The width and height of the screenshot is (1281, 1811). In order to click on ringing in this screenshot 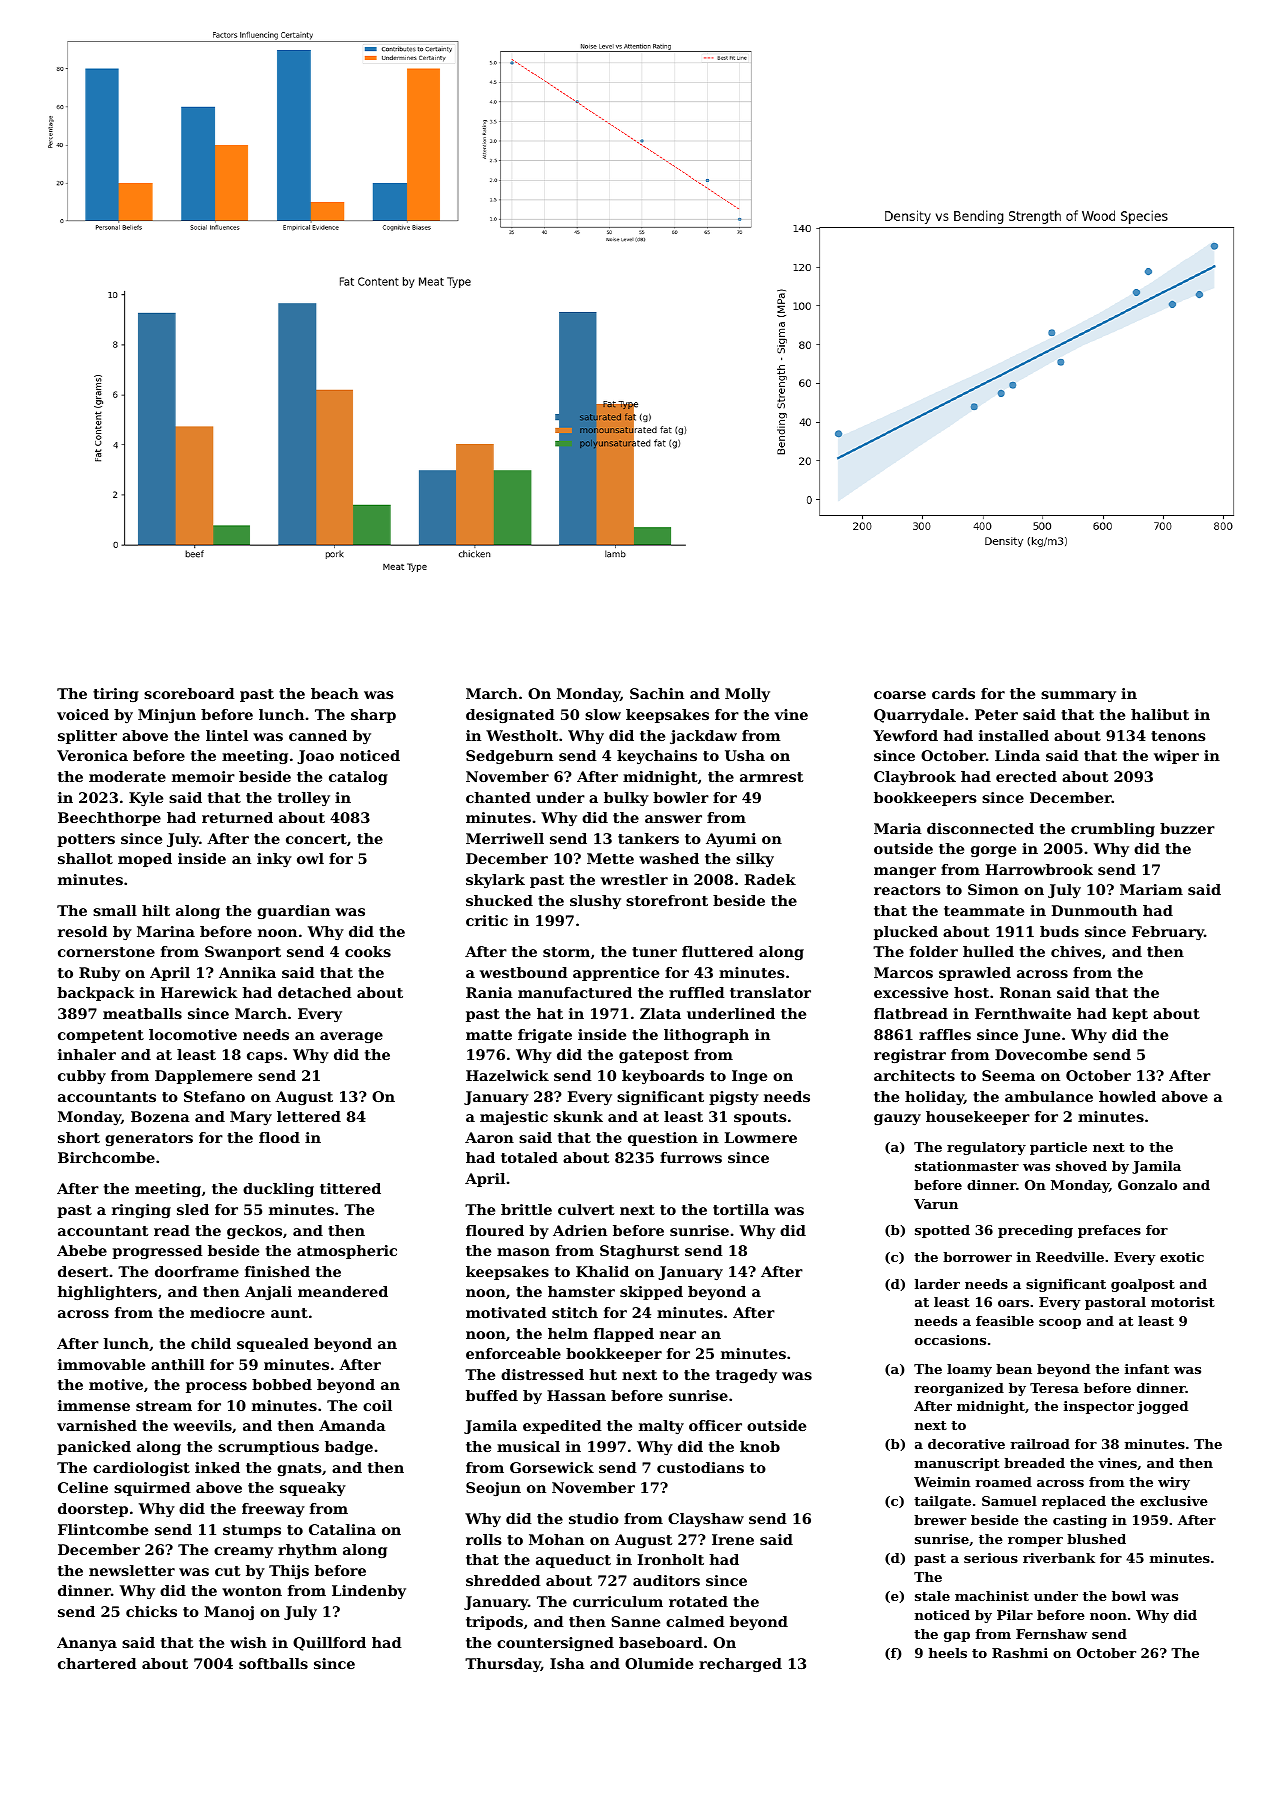, I will do `click(141, 1211)`.
